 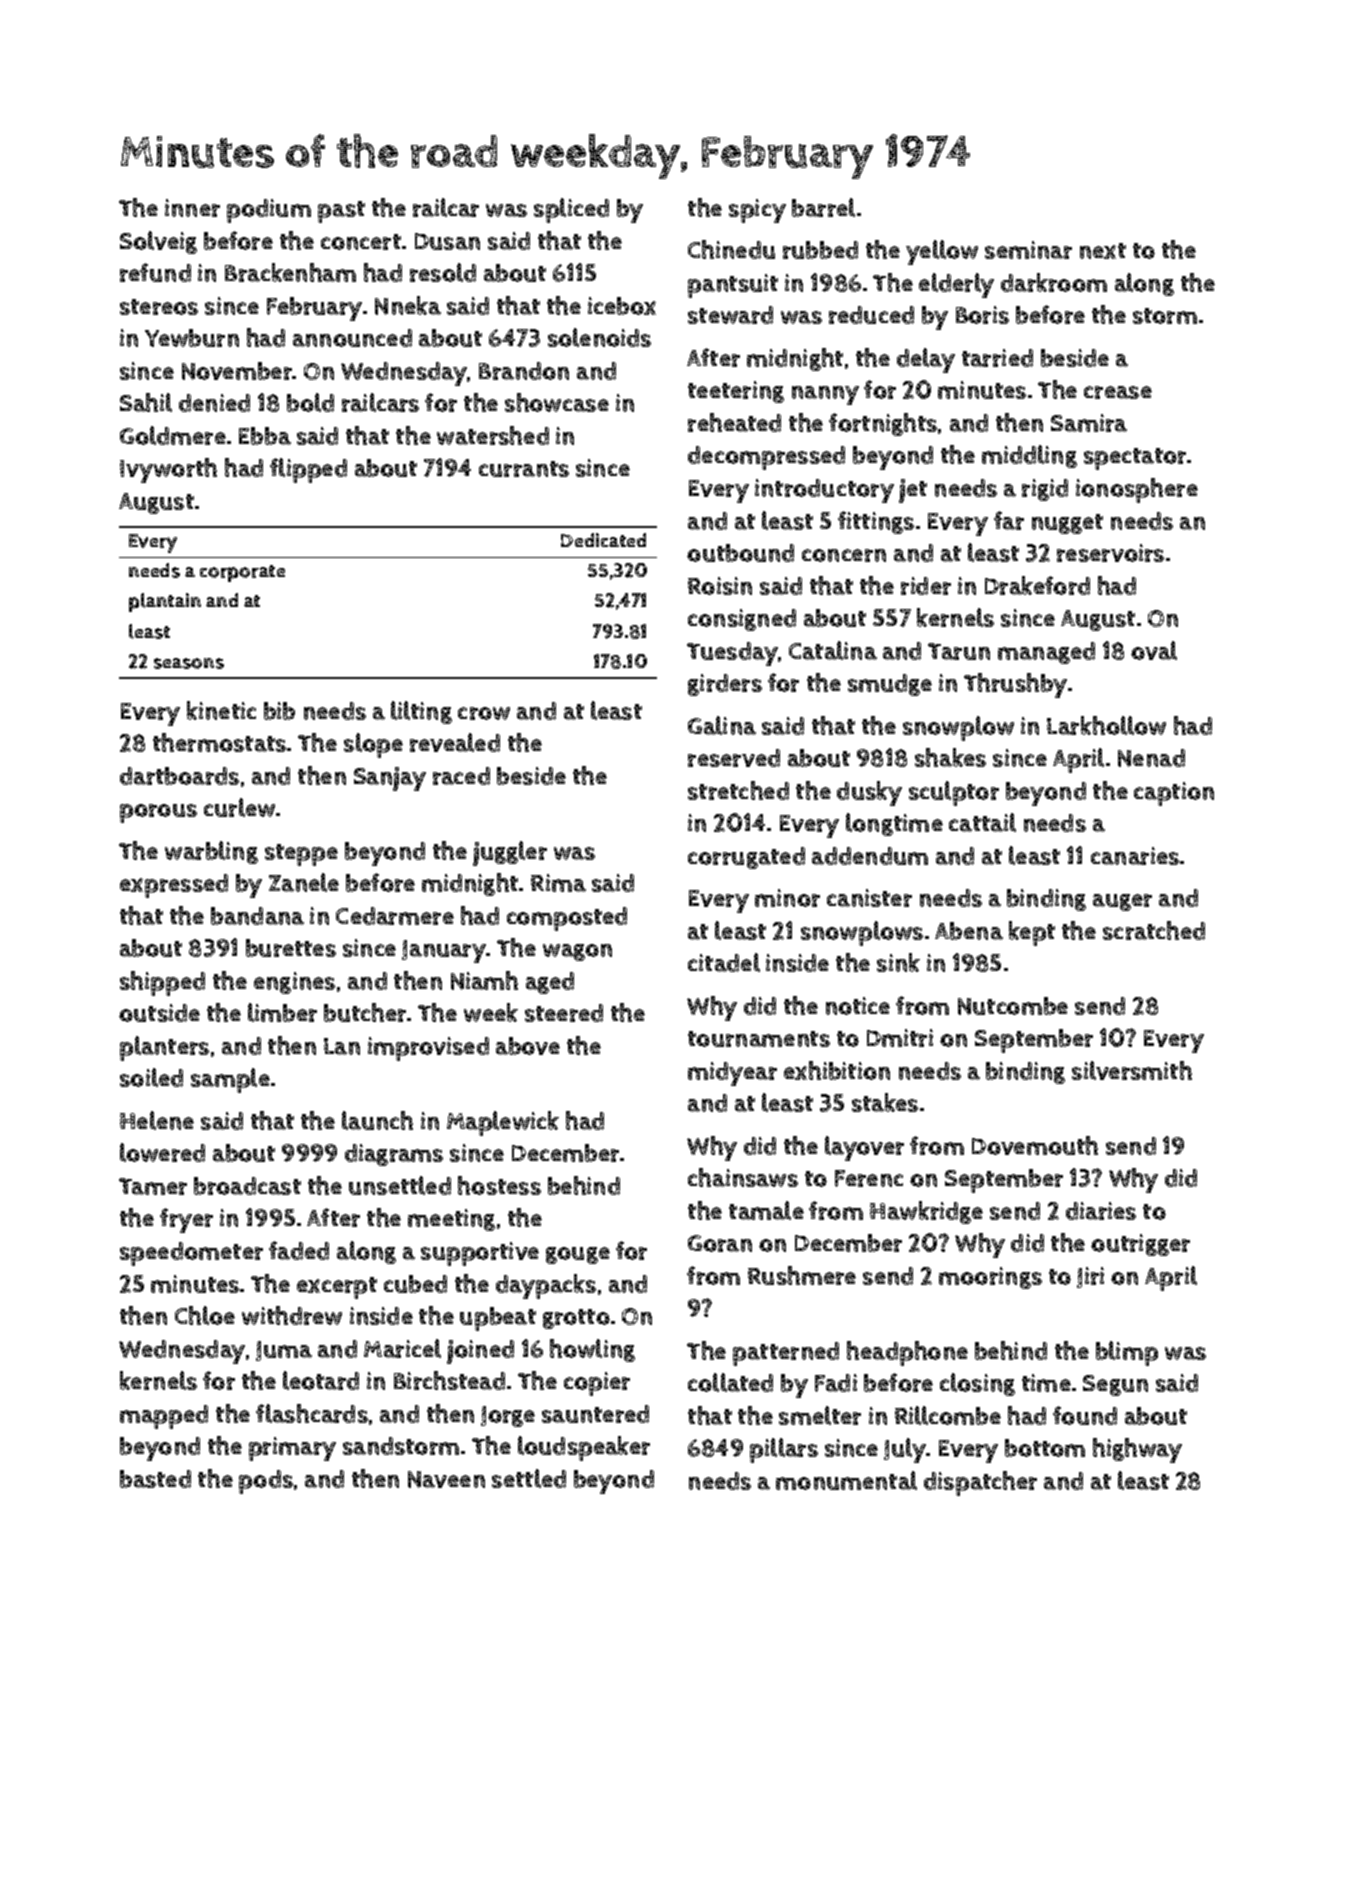 I want to click on juggler, so click(x=510, y=853).
